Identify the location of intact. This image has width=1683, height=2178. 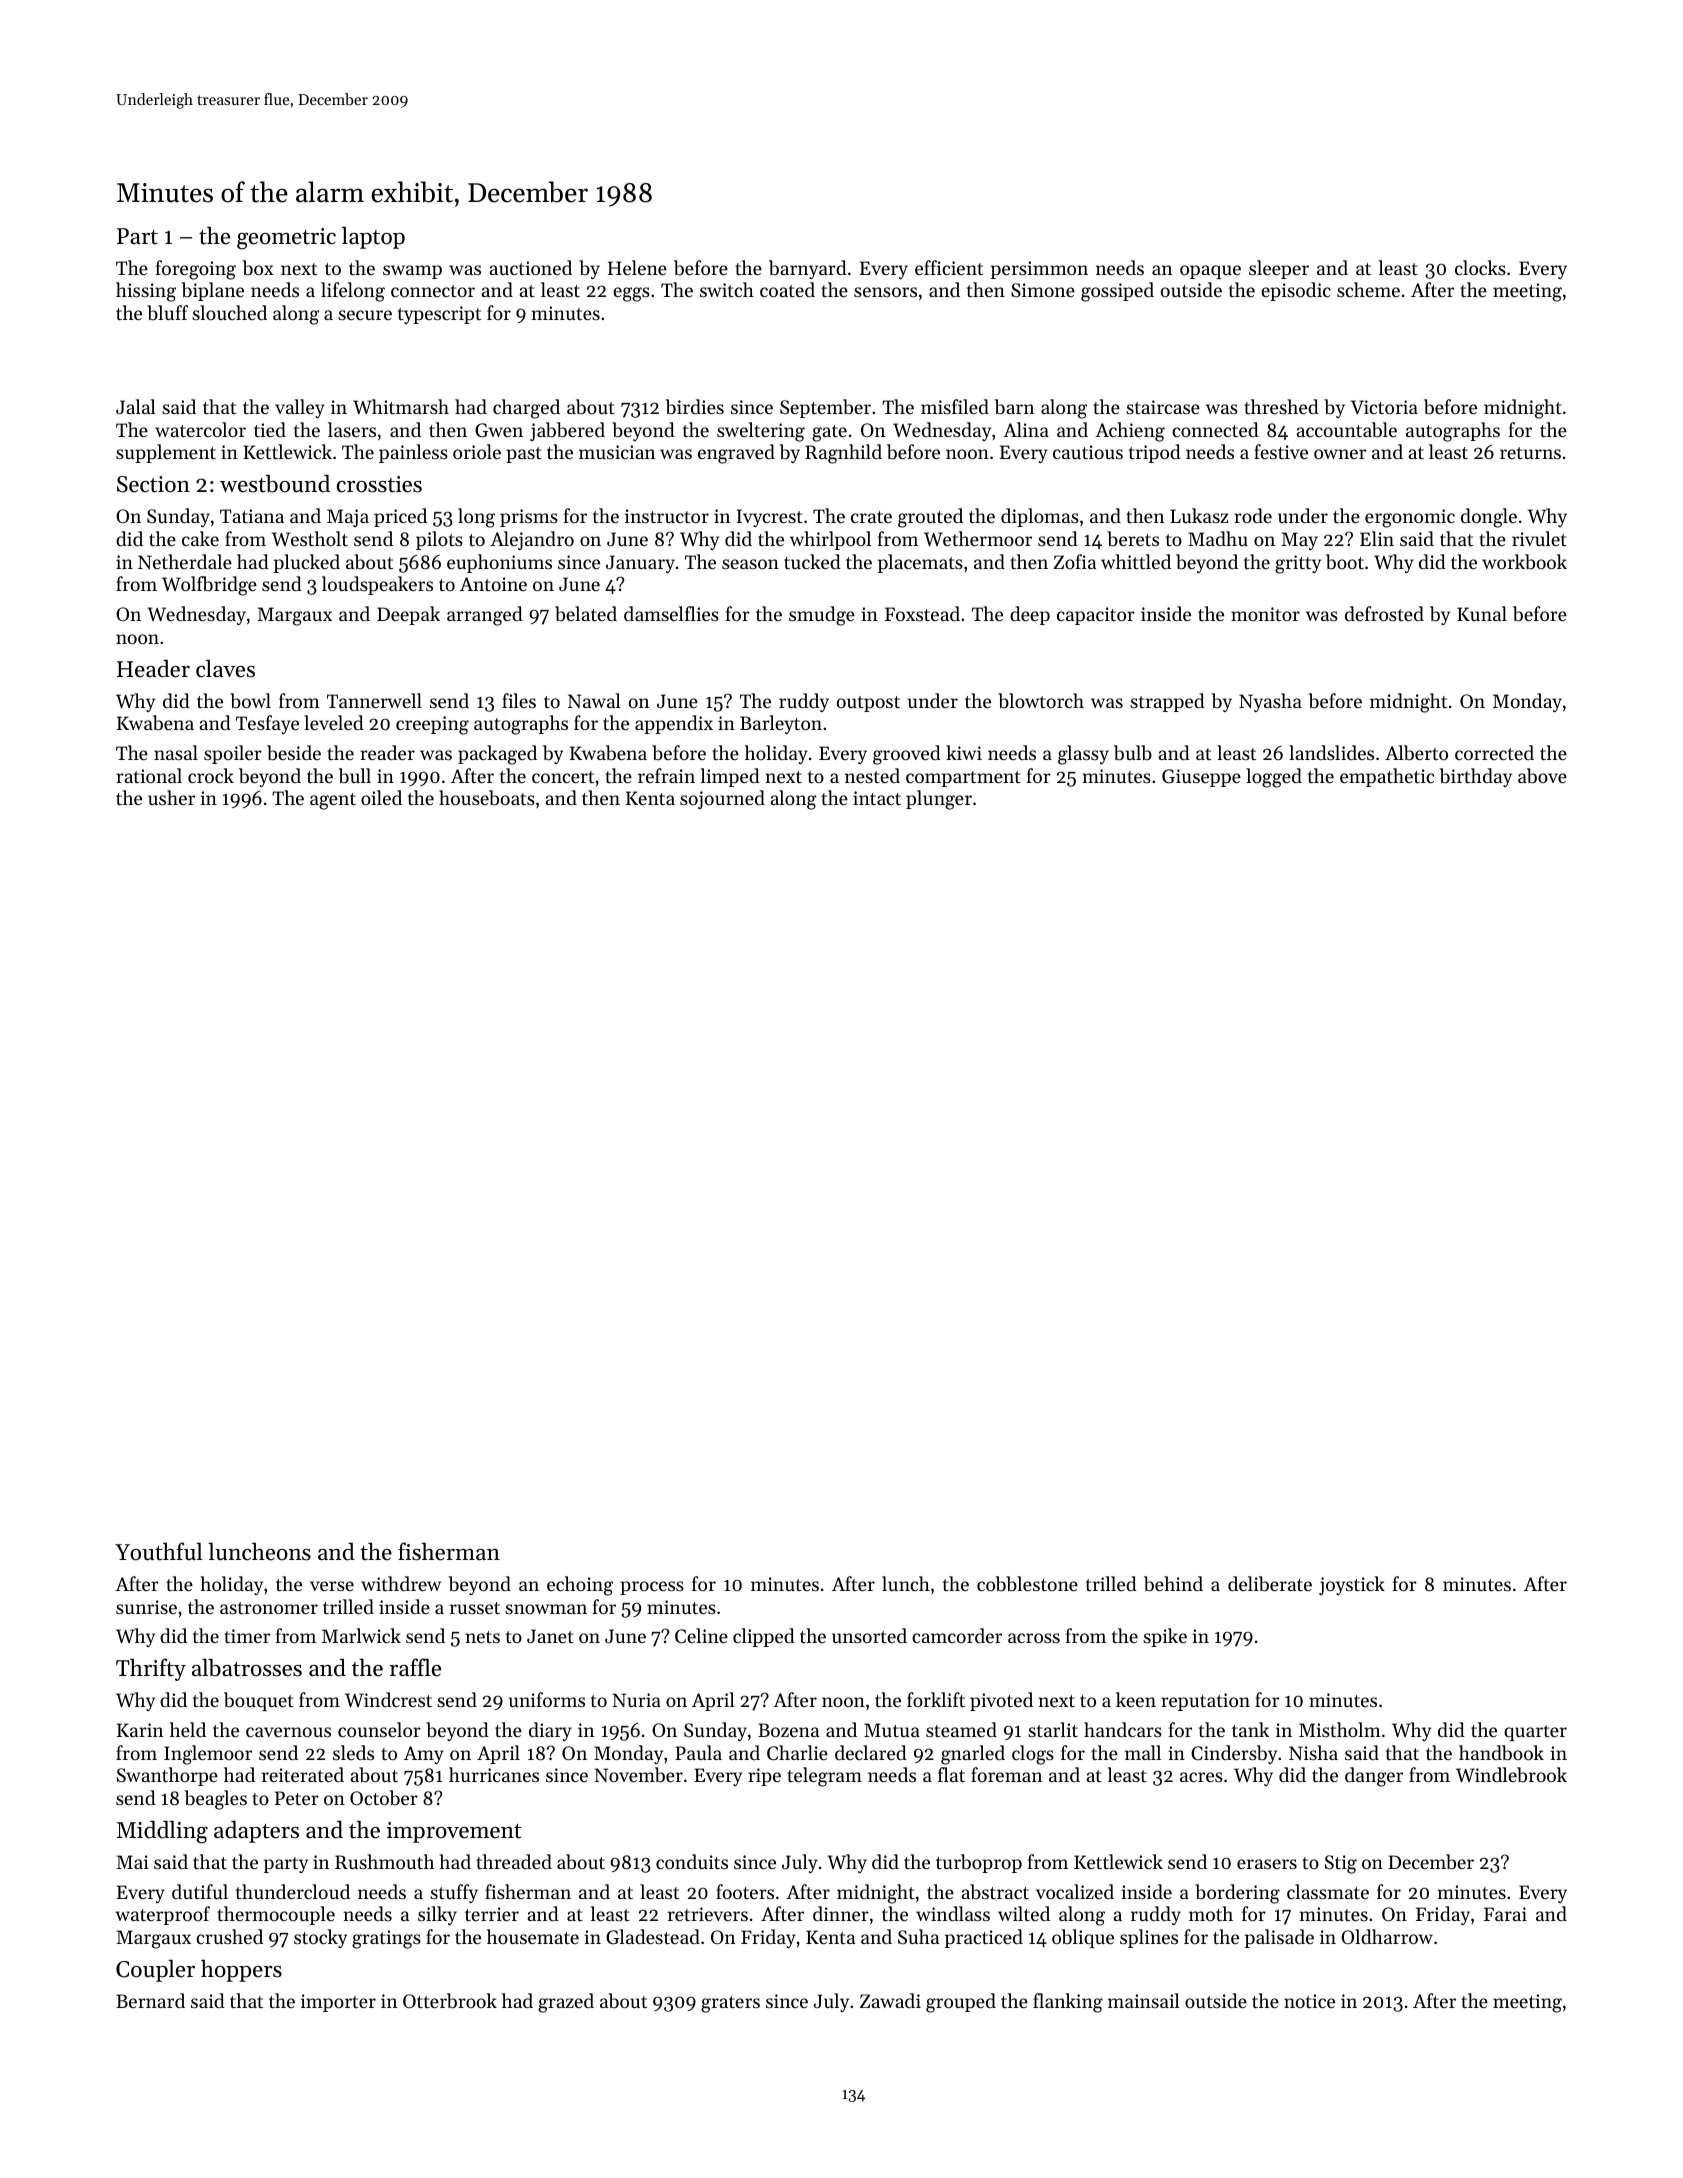
(877, 798).
